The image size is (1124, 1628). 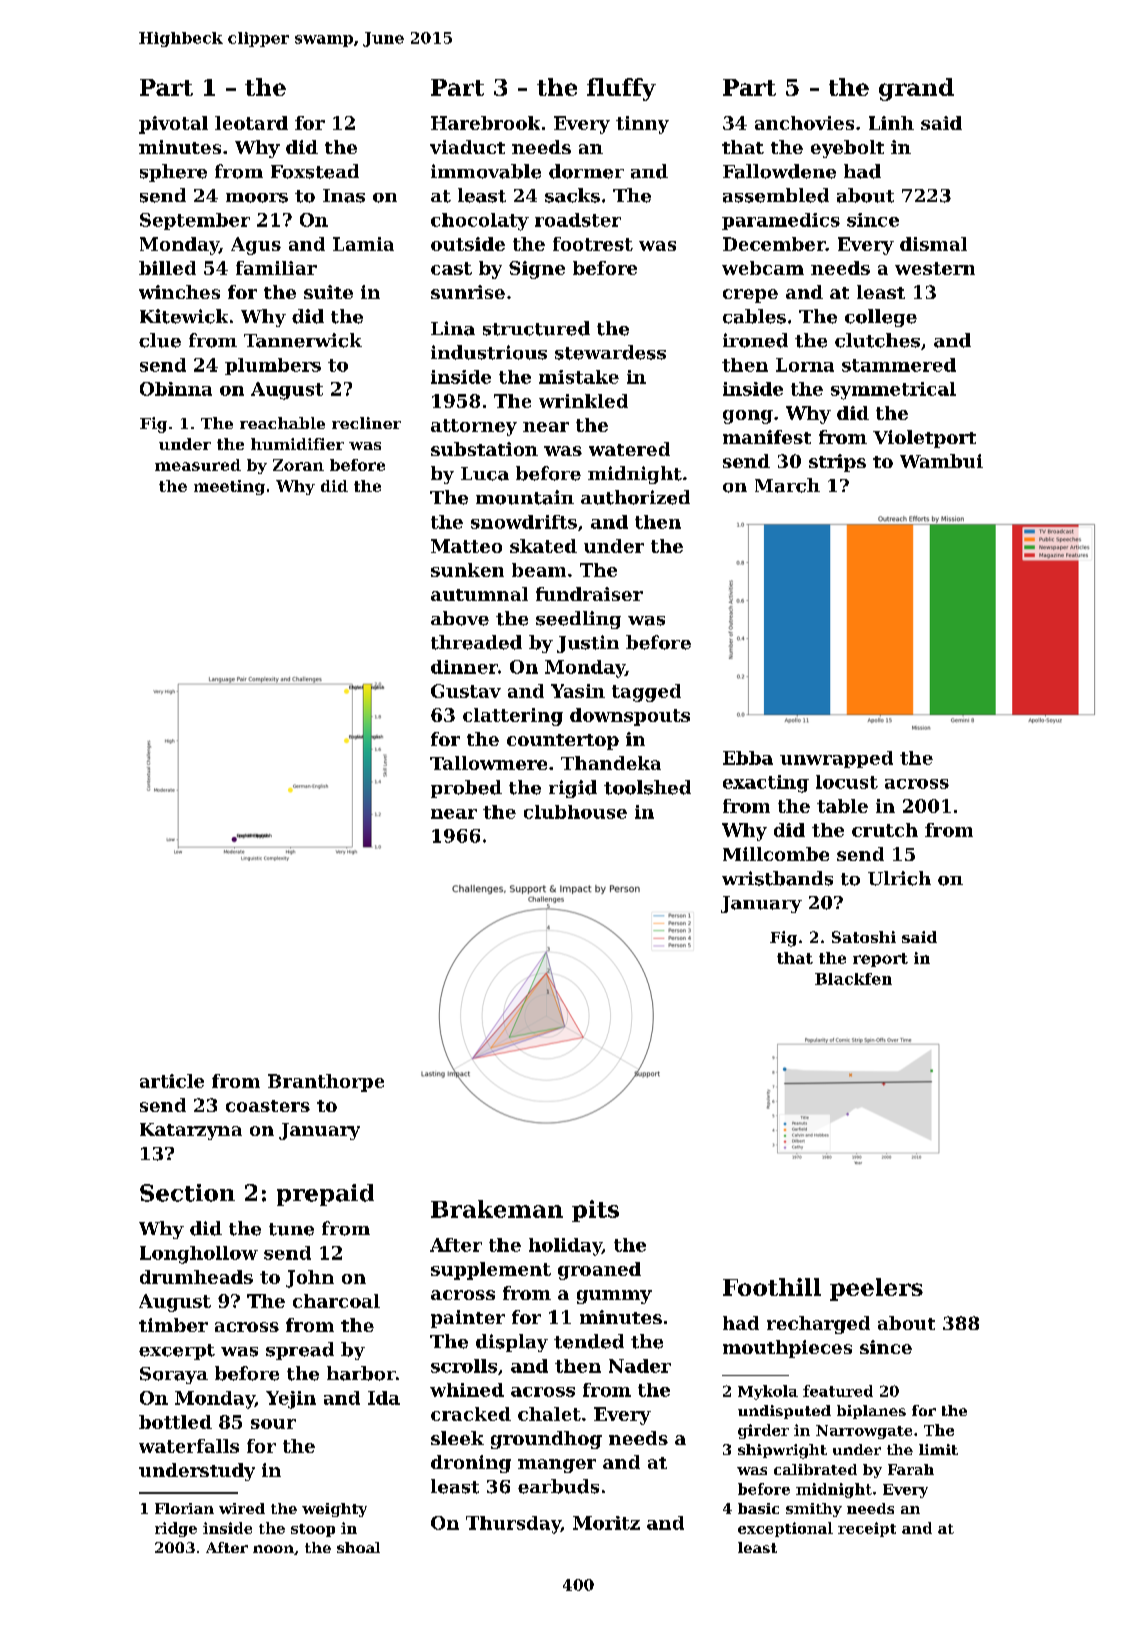 What do you see at coordinates (273, 1424) in the screenshot?
I see `sour` at bounding box center [273, 1424].
